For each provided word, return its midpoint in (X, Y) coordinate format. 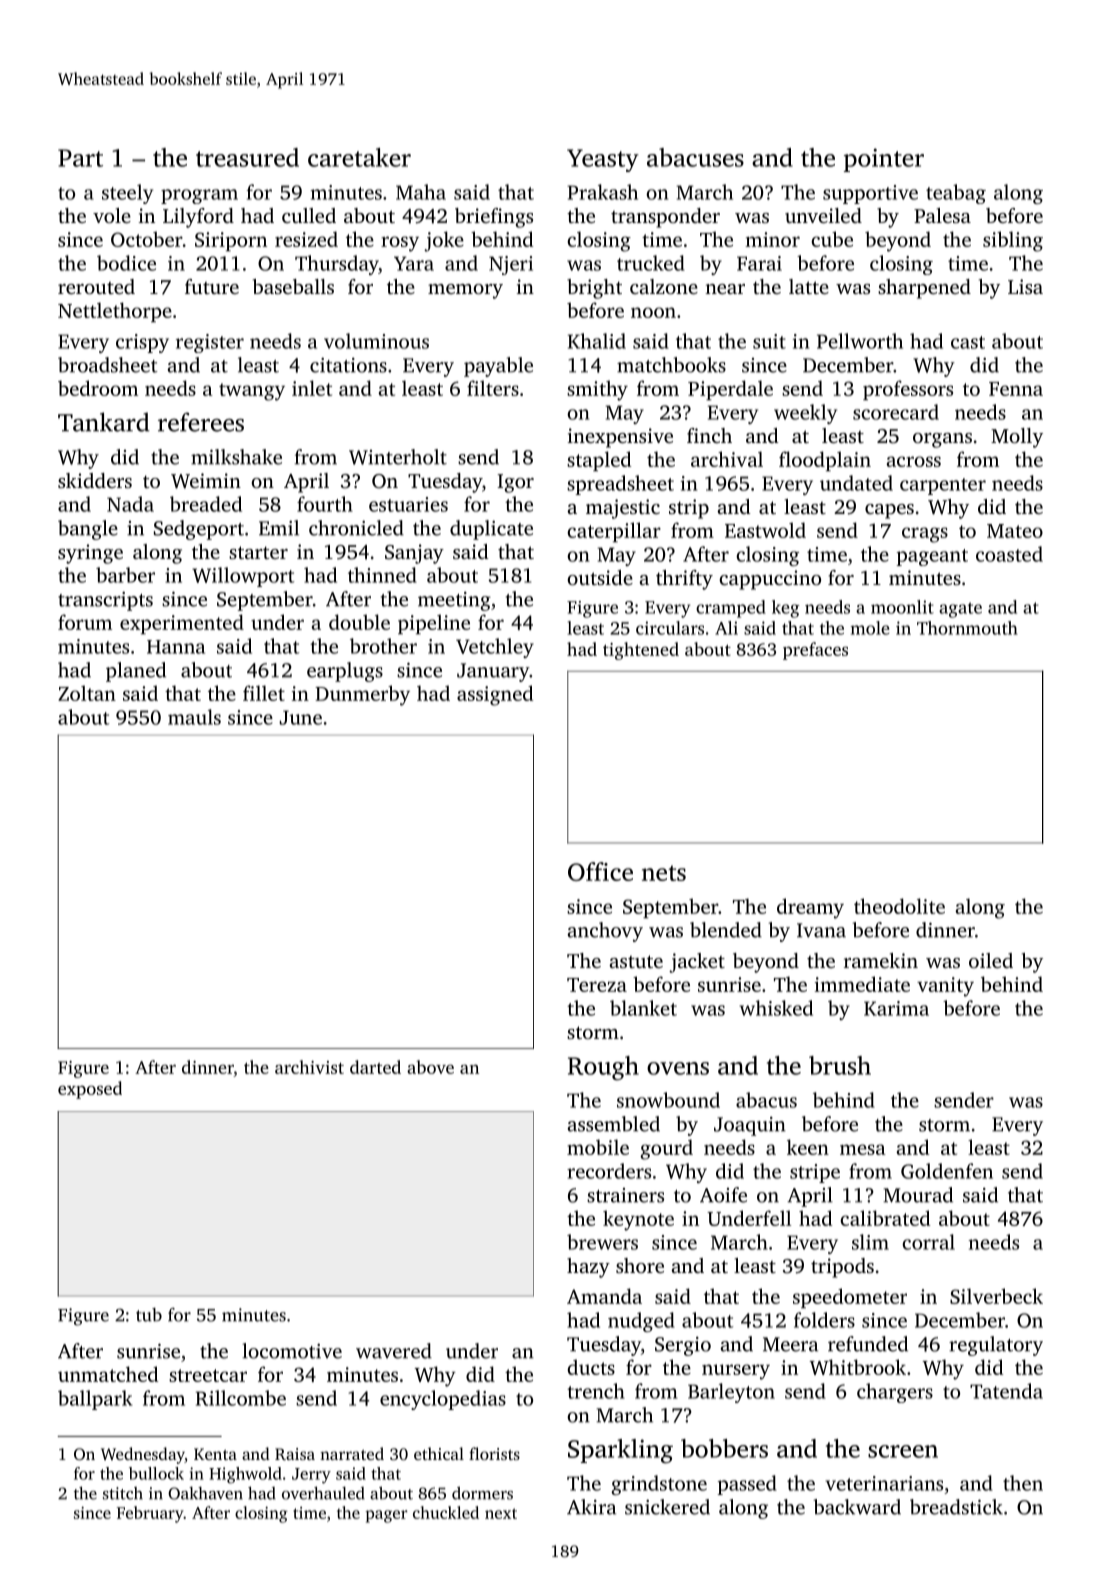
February (150, 1514)
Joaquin (750, 1126)
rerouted (96, 286)
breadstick (956, 1507)
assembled (614, 1124)
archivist (309, 1067)
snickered (667, 1507)
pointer (884, 160)
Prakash (602, 192)
